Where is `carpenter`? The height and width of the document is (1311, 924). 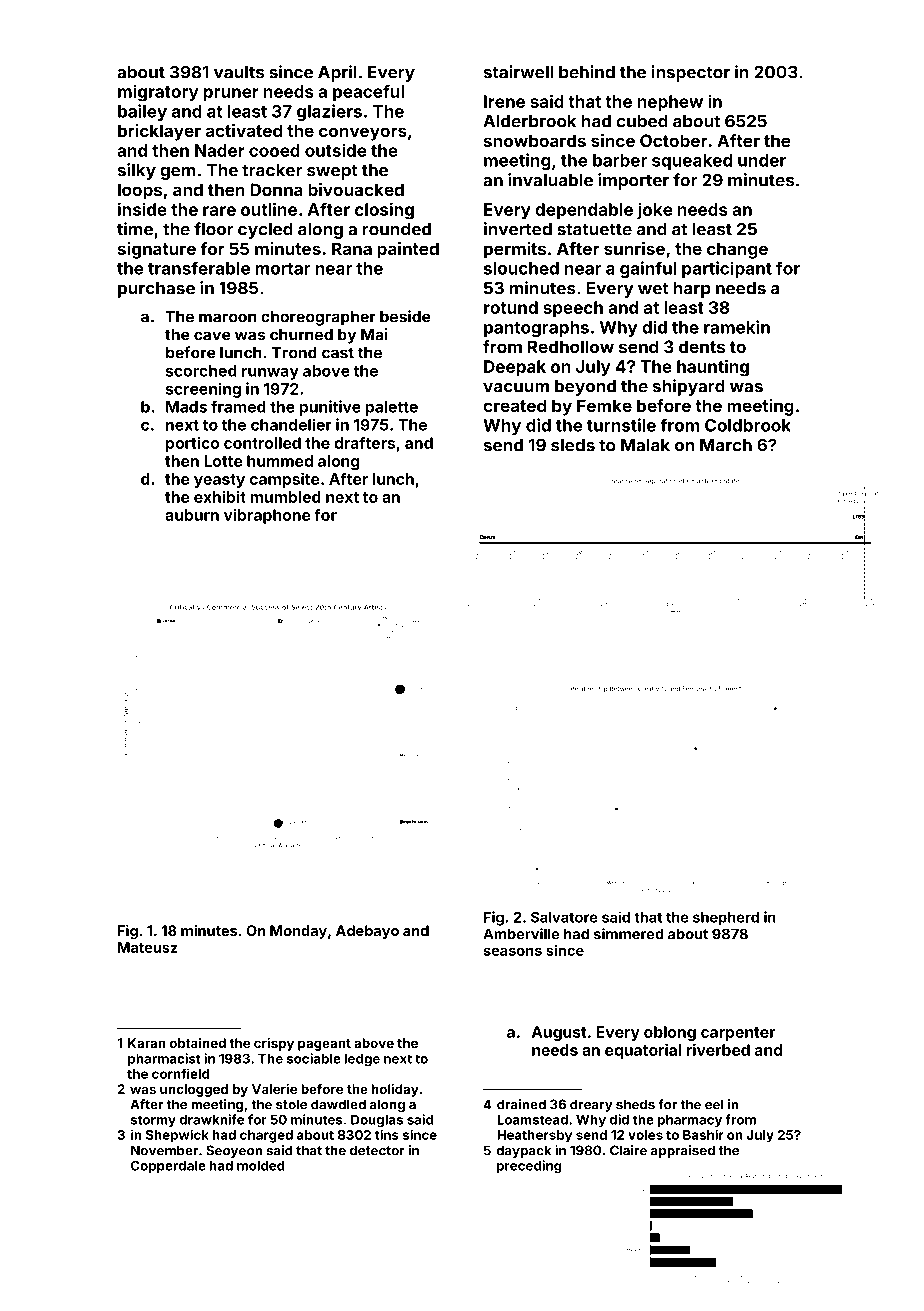
carpenter is located at coordinates (738, 1034).
